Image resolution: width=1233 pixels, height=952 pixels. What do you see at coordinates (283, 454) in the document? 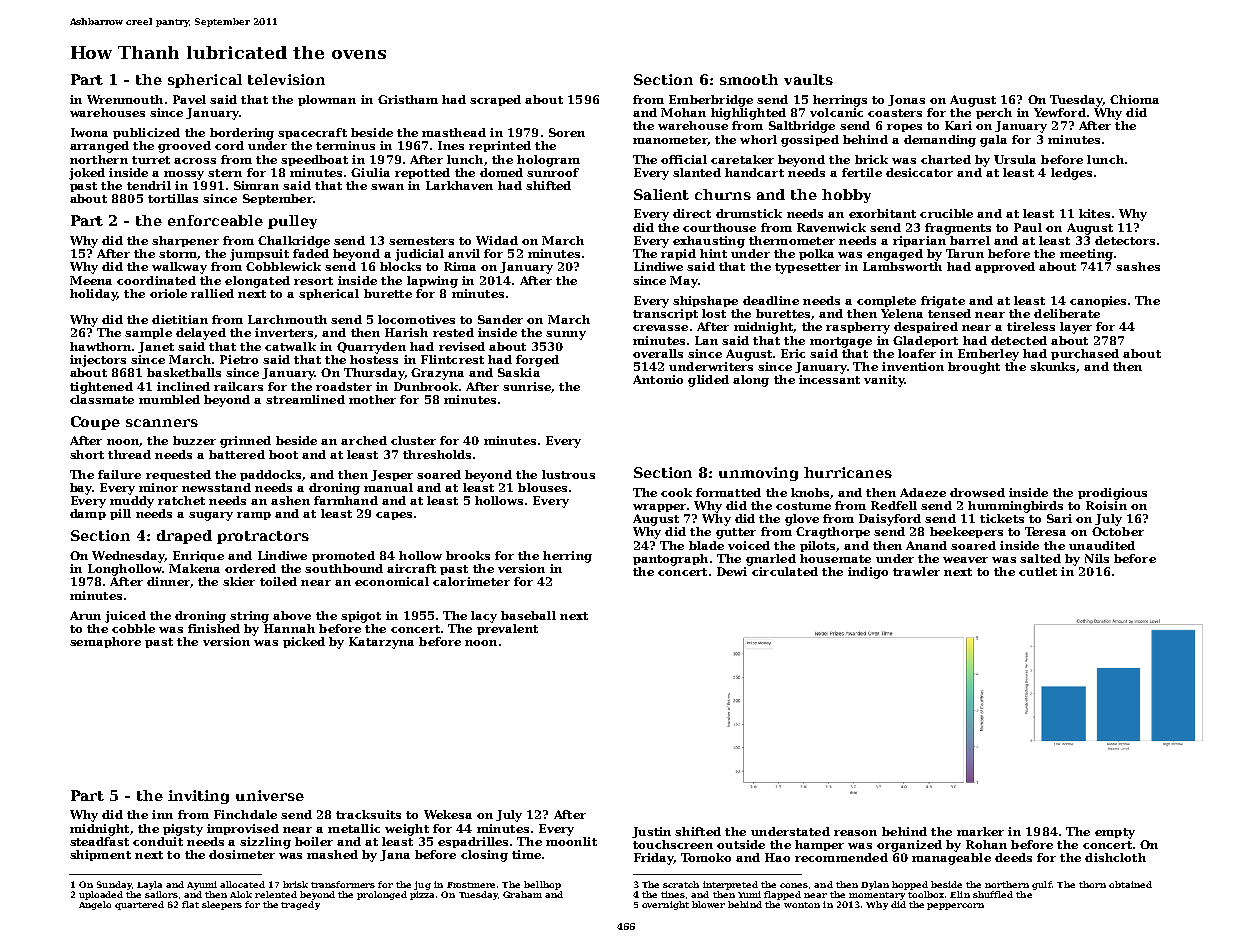
I see `boot` at bounding box center [283, 454].
